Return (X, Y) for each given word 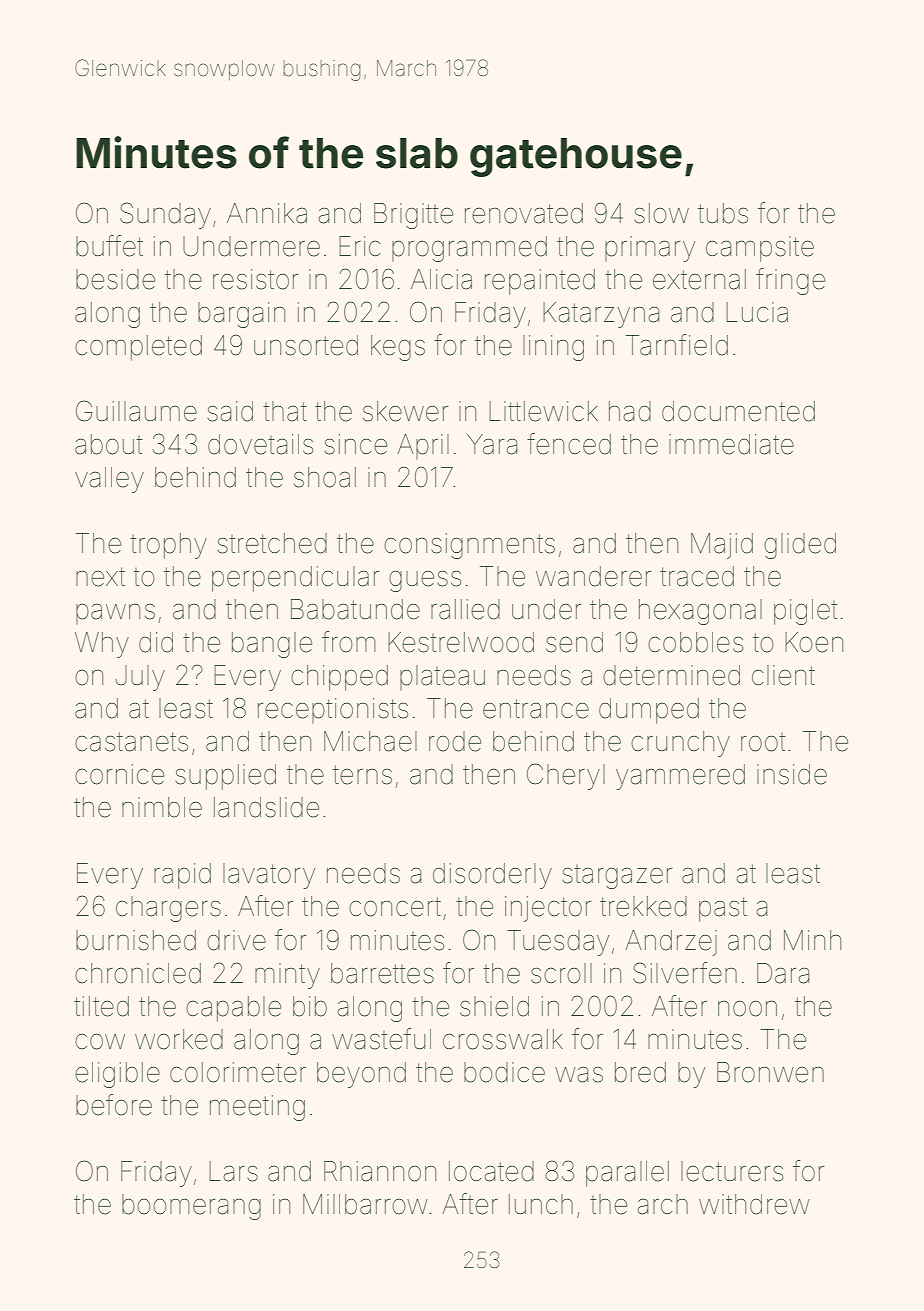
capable (233, 1009)
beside (115, 279)
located (491, 1171)
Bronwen (770, 1072)
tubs (723, 213)
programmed (469, 249)
